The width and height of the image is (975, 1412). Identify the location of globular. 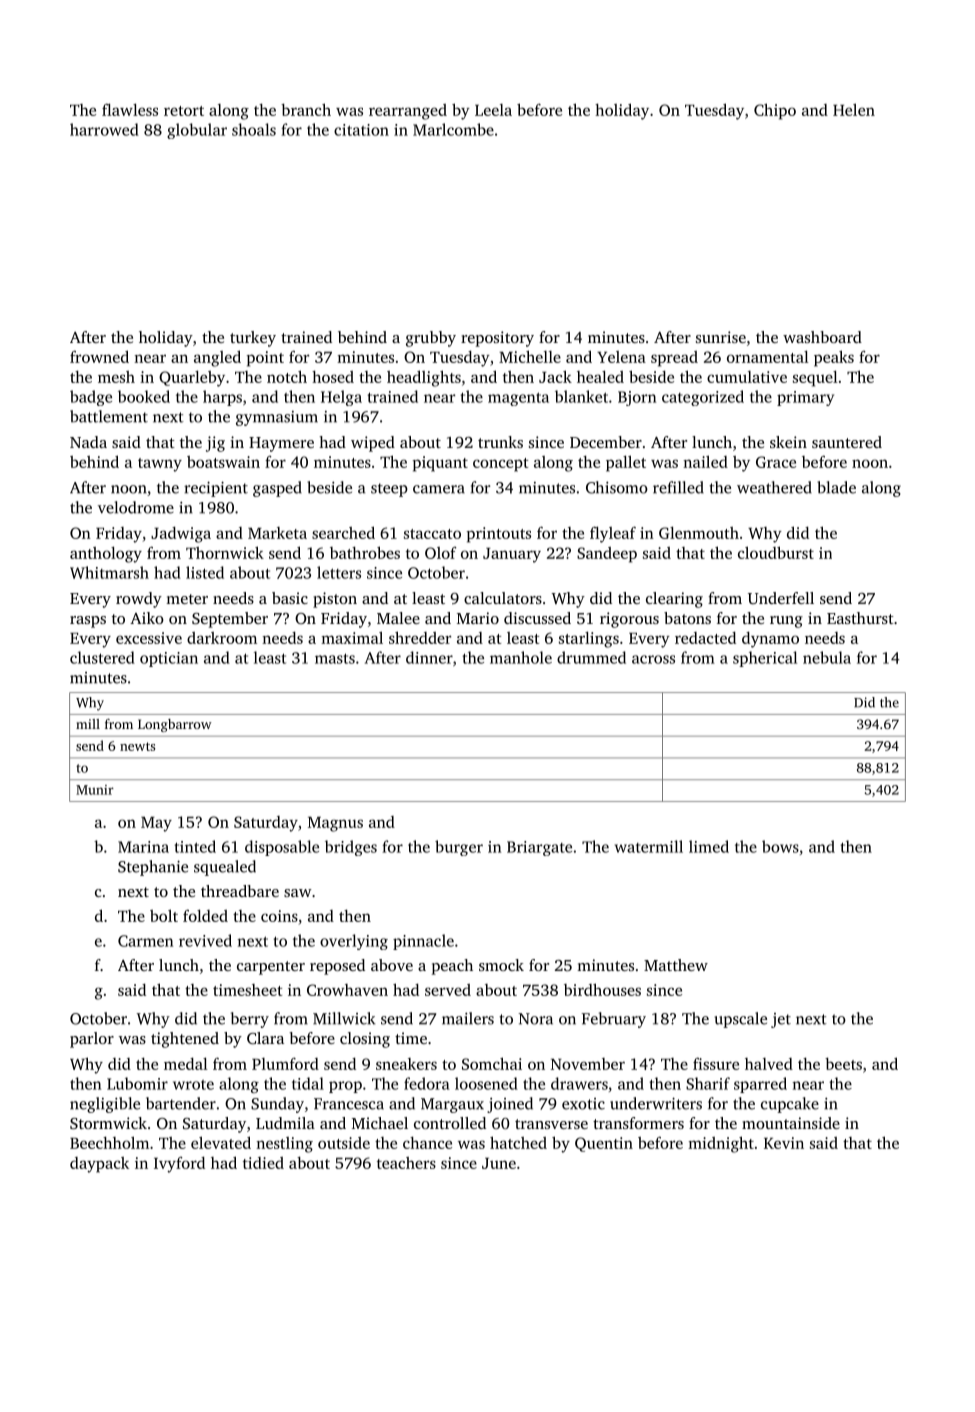
(197, 131).
